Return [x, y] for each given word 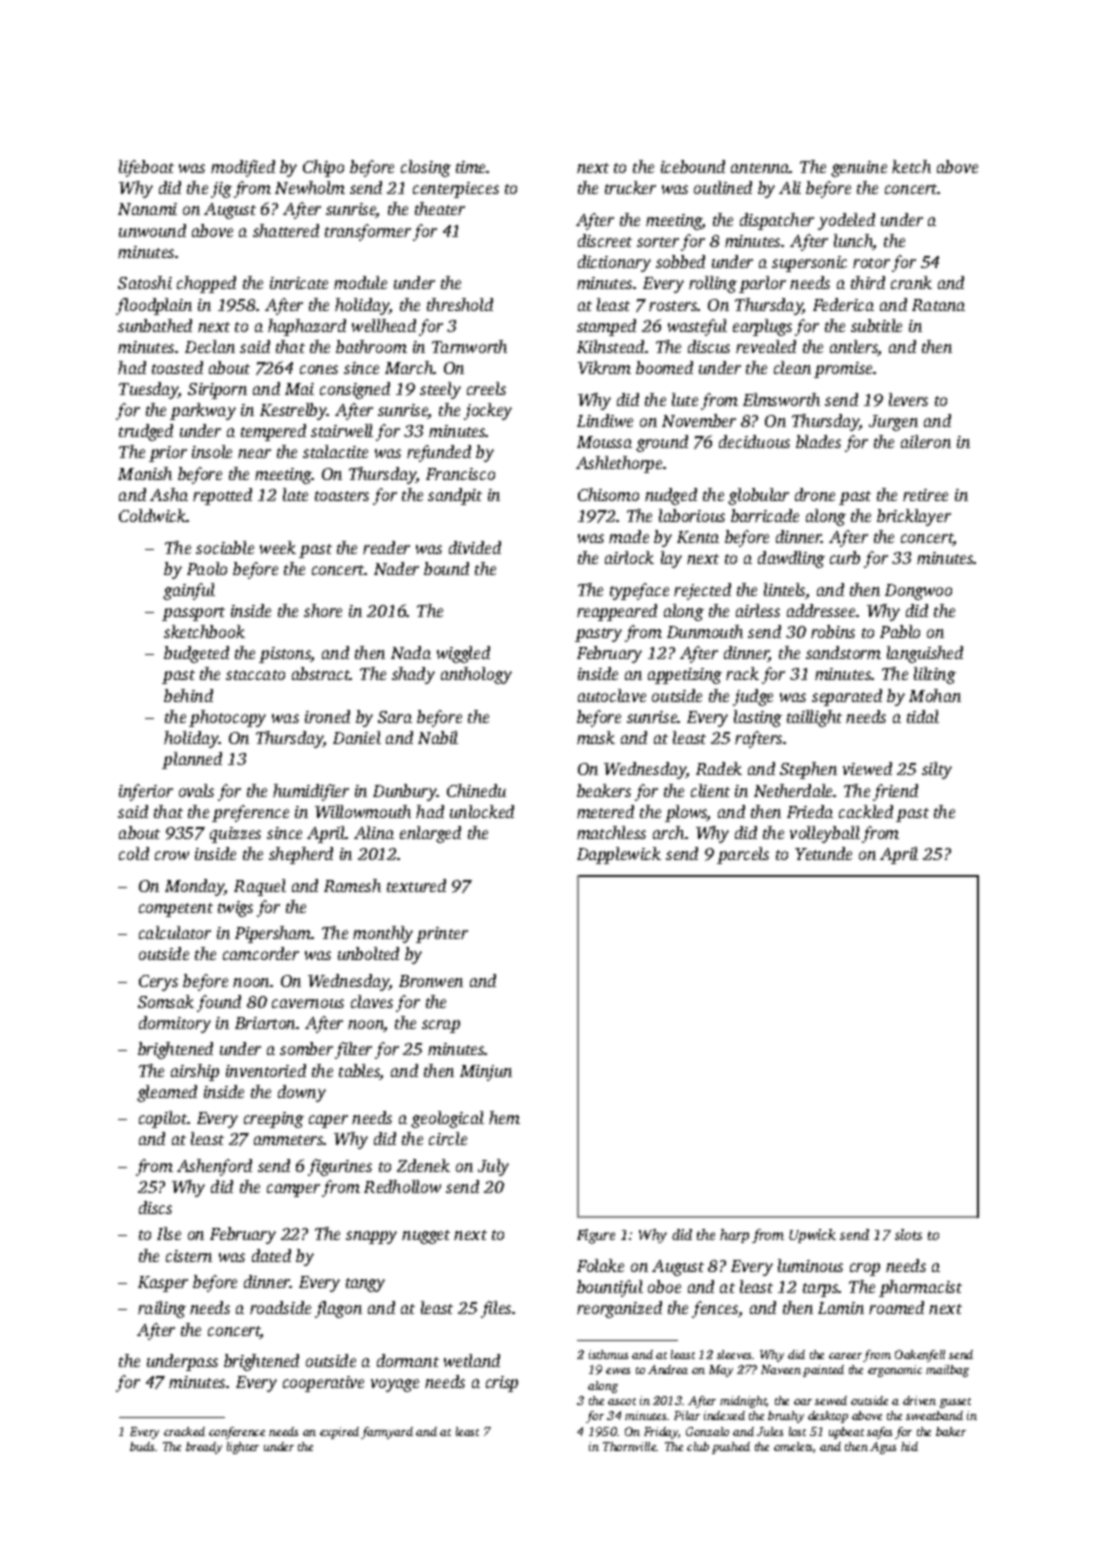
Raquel [260, 887]
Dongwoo [918, 592]
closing [426, 168]
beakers [604, 790]
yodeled [846, 221]
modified [243, 168]
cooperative [323, 1384]
